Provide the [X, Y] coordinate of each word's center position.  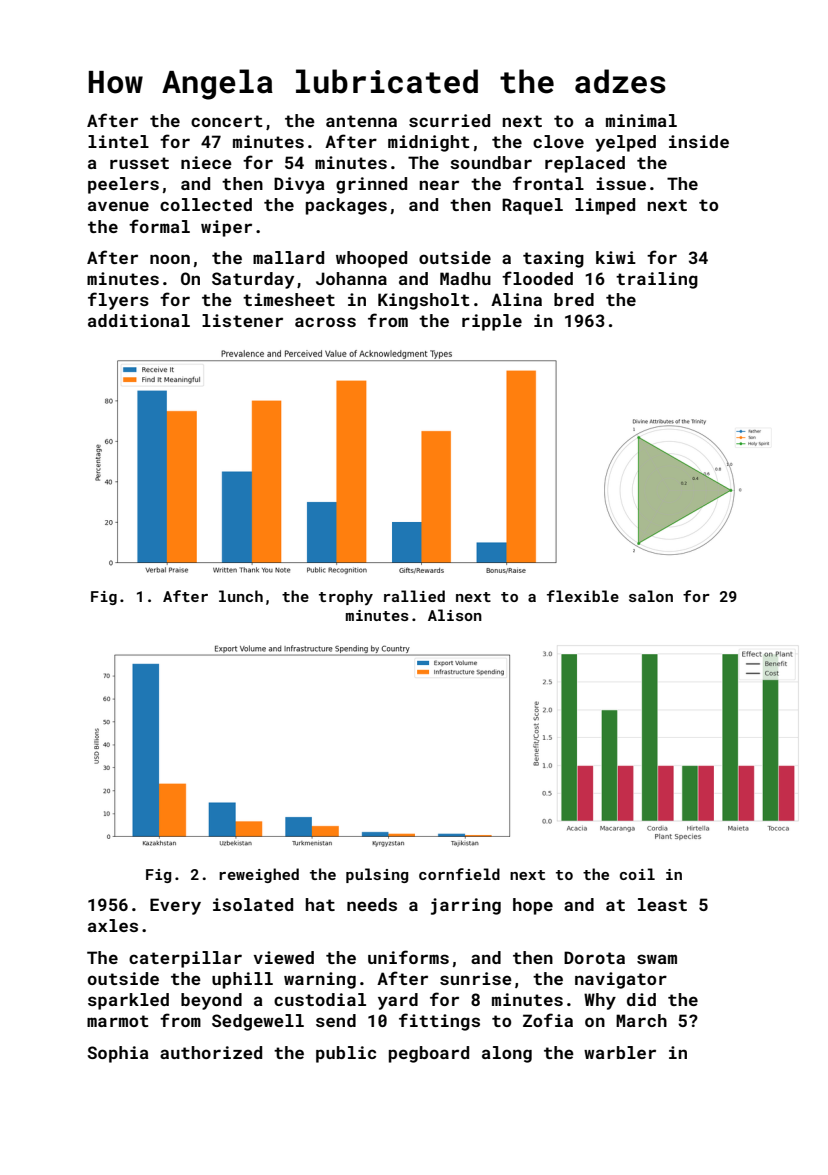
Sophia [118, 1054]
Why [600, 1001]
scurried [449, 120]
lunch [241, 596]
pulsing [377, 875]
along [507, 1054]
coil [637, 874]
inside [699, 141]
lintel [118, 141]
